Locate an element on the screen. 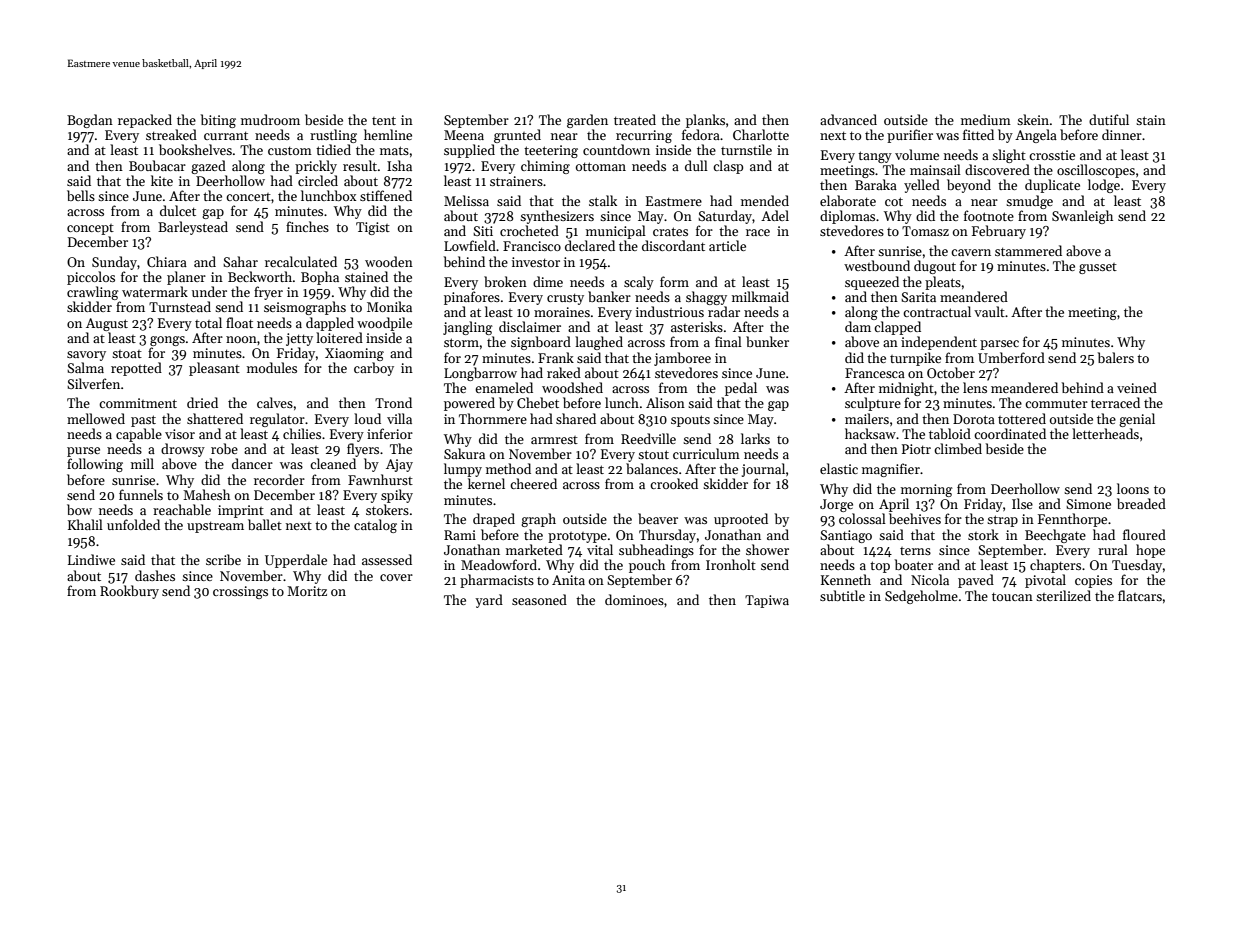  sculpture is located at coordinates (873, 404).
